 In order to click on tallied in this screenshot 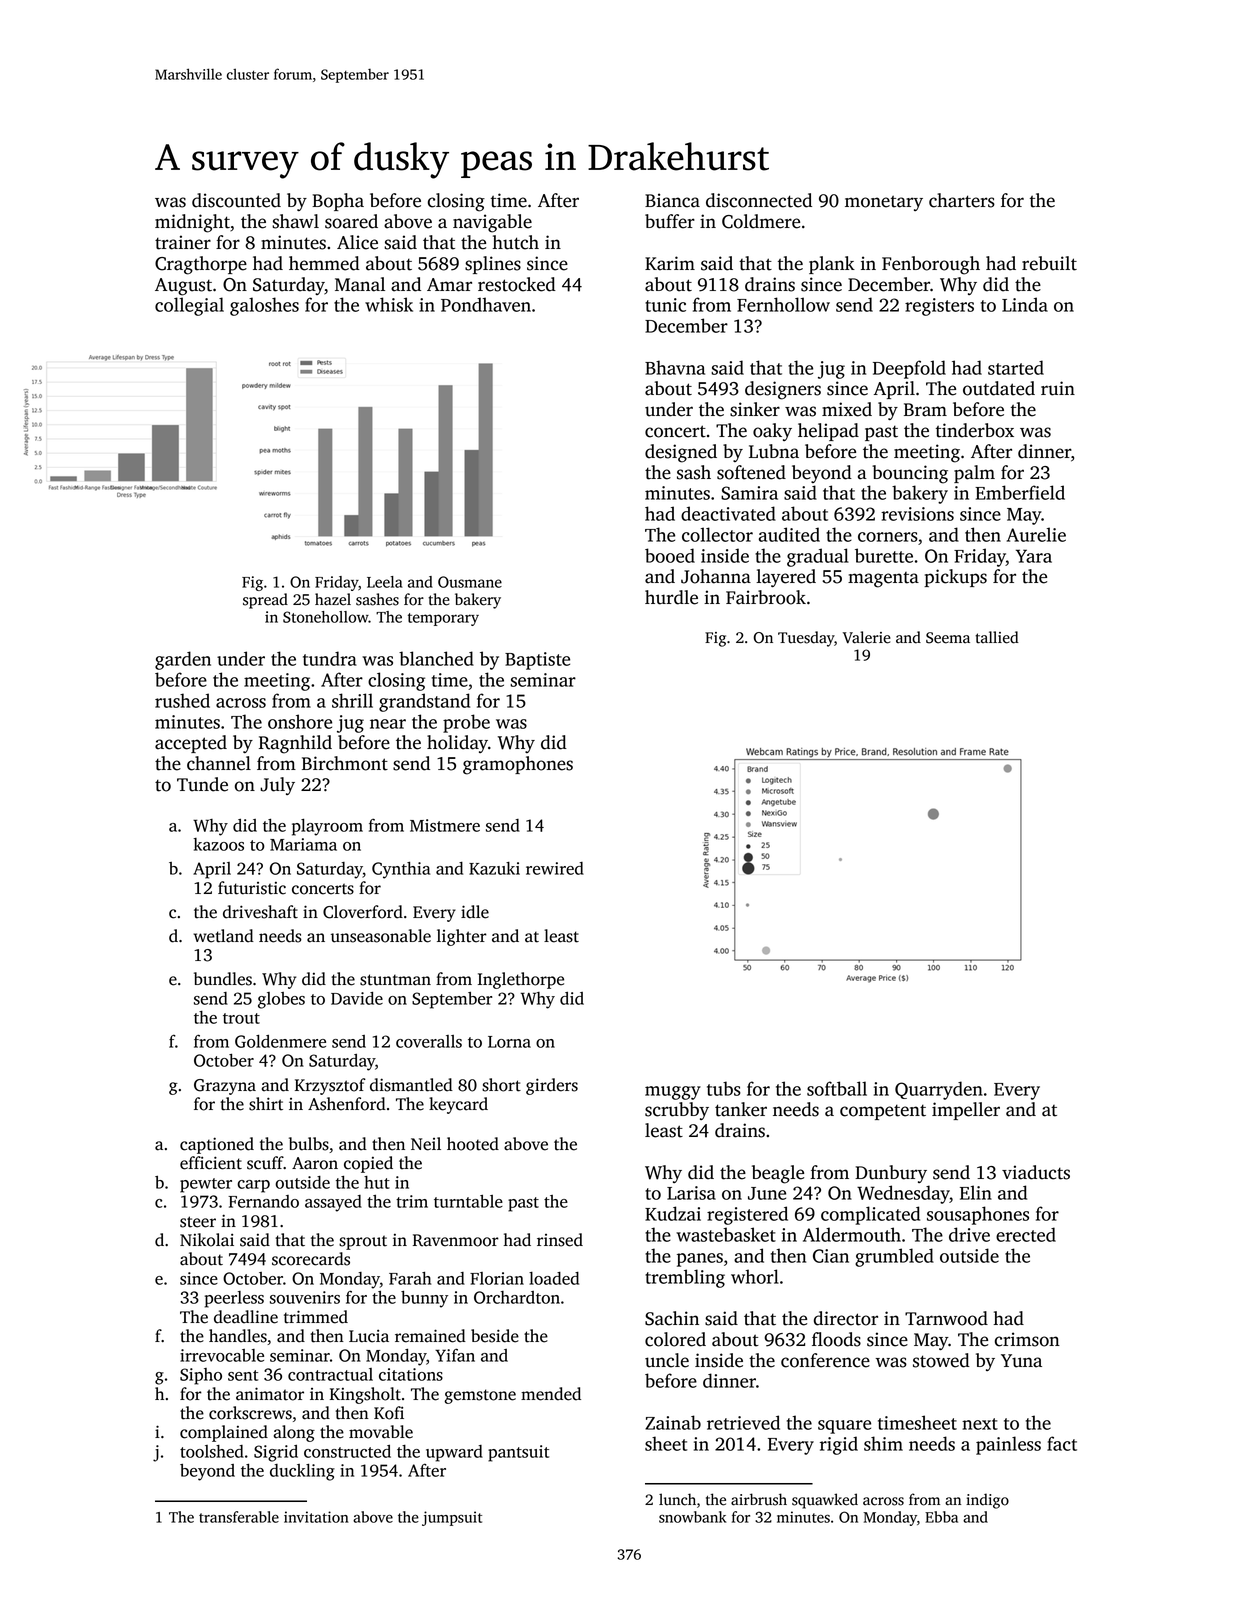, I will do `click(997, 637)`.
